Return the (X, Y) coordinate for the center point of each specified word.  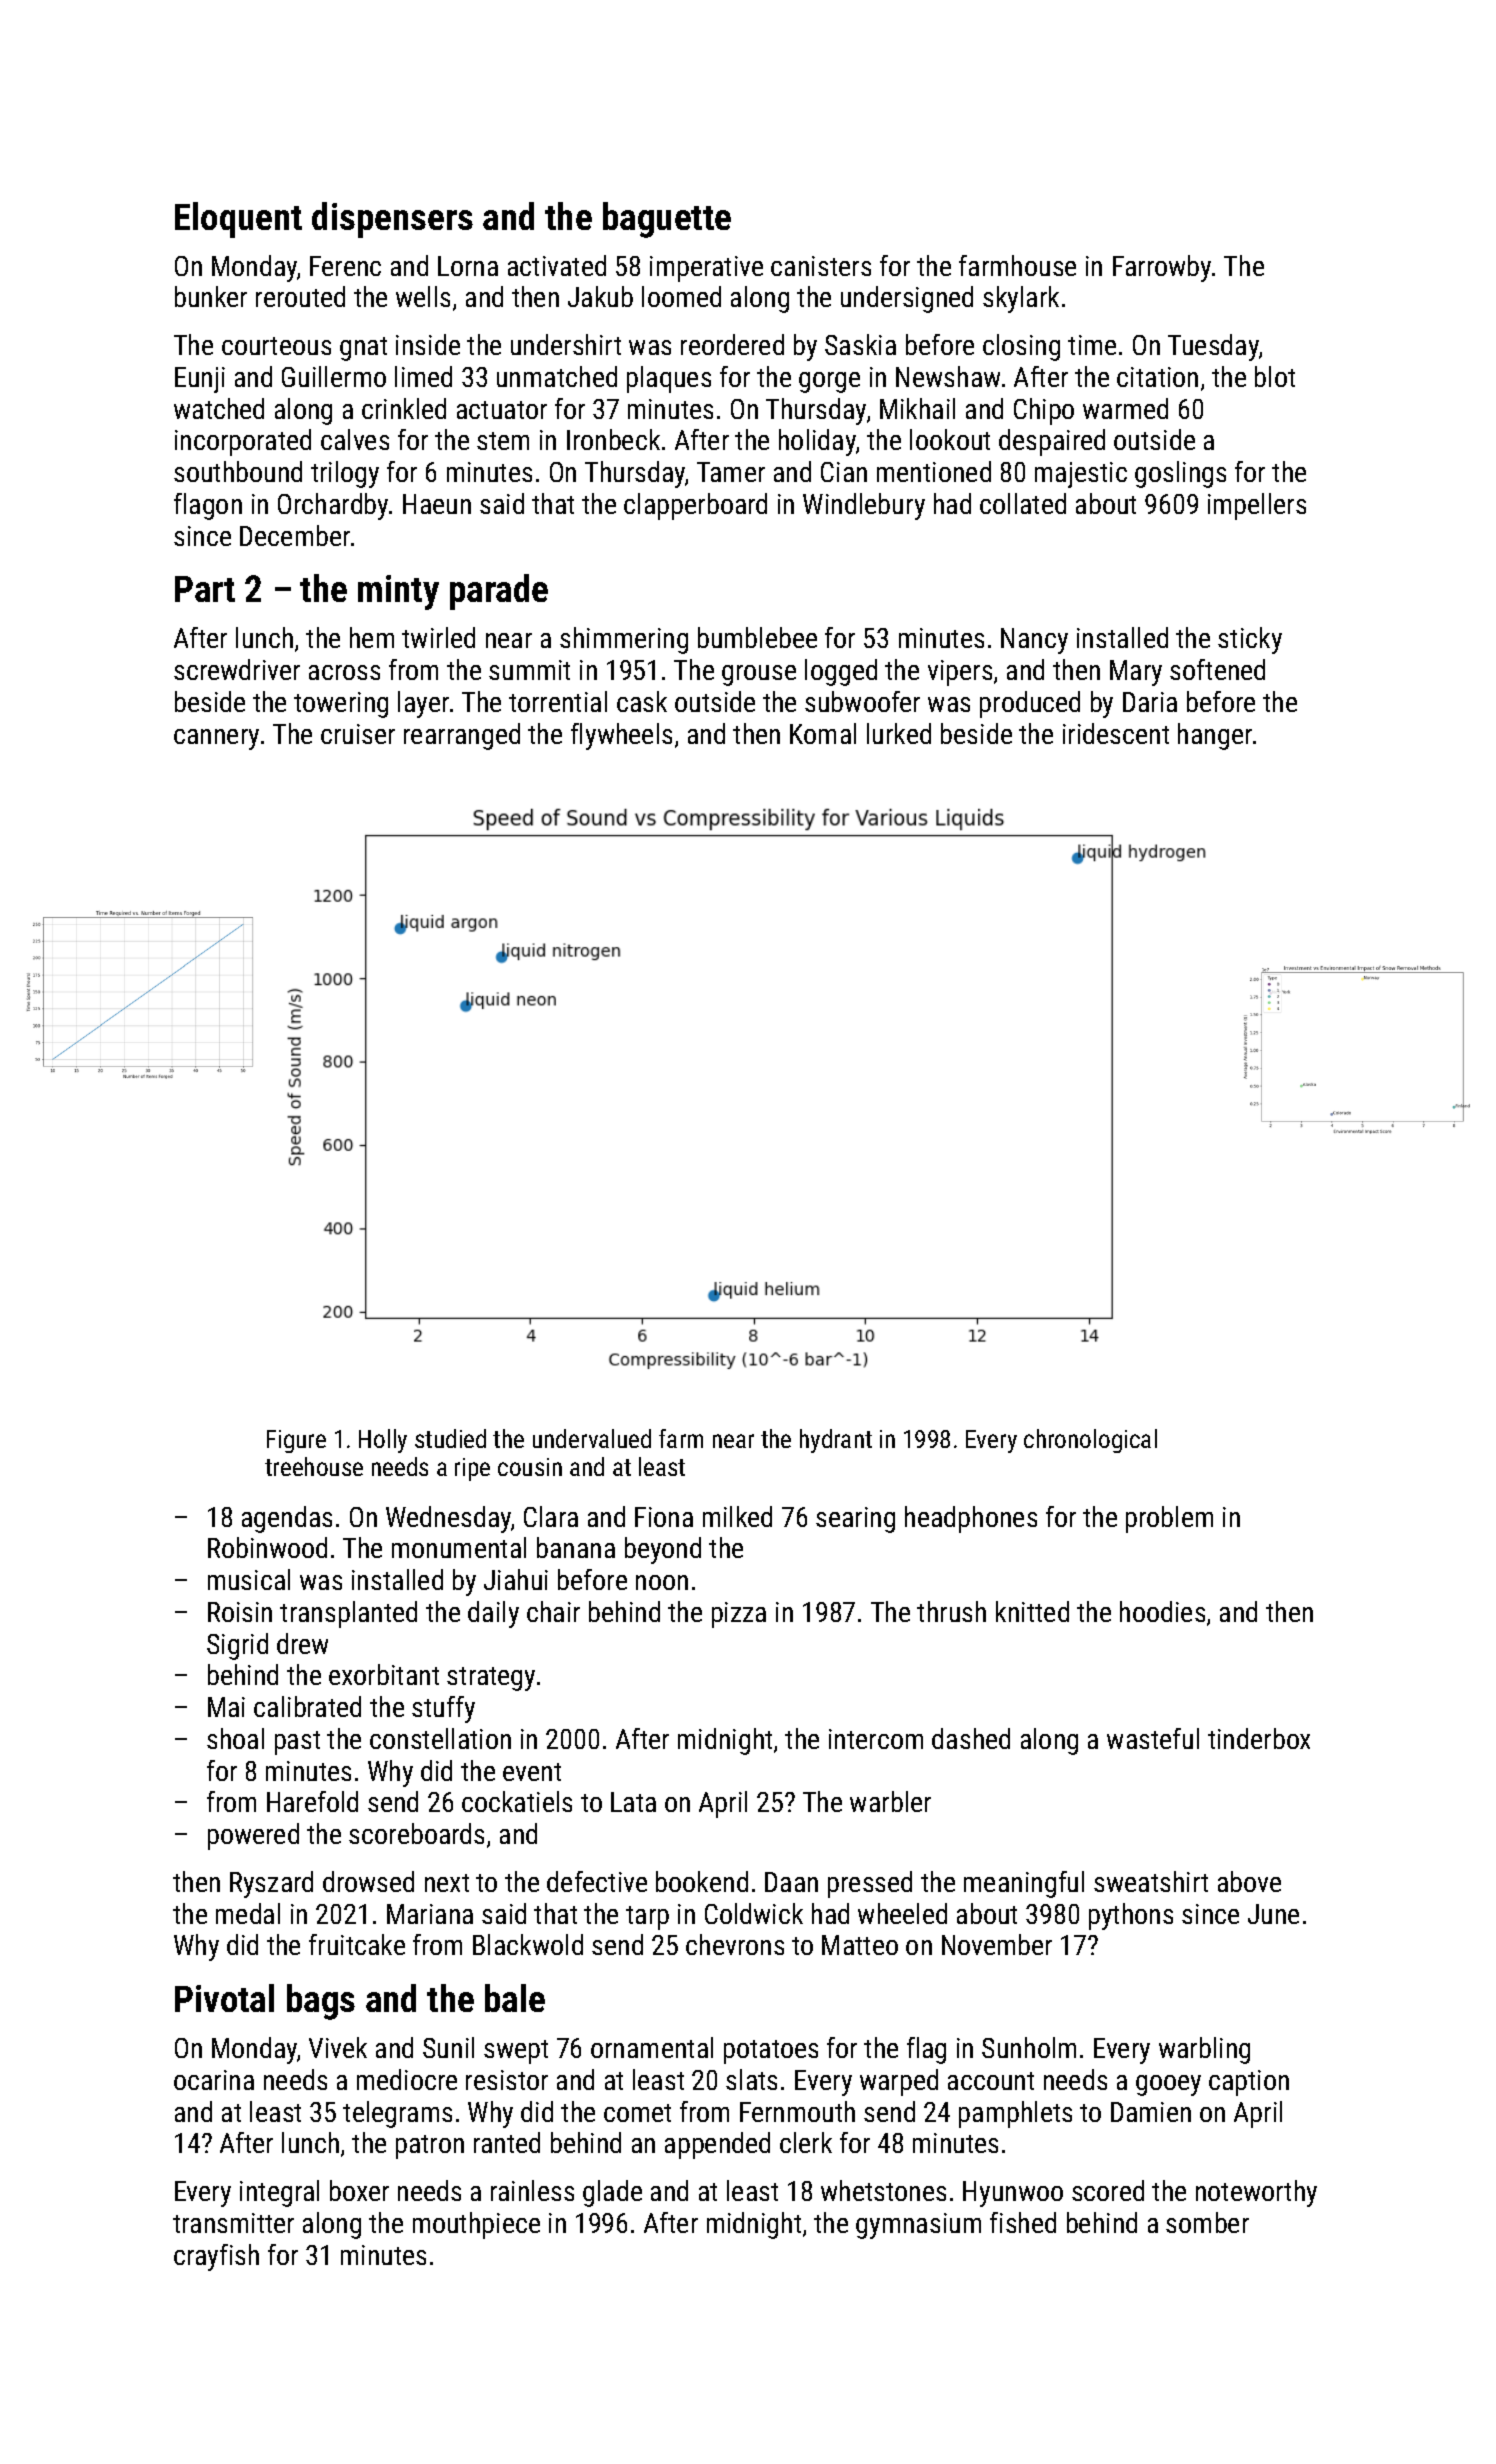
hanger (1215, 736)
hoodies (1162, 1611)
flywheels (621, 736)
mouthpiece (476, 2225)
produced (1030, 704)
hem (372, 637)
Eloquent (238, 220)
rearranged (462, 736)
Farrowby (1162, 268)
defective (597, 1881)
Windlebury (864, 506)
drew (302, 1643)
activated (557, 265)
